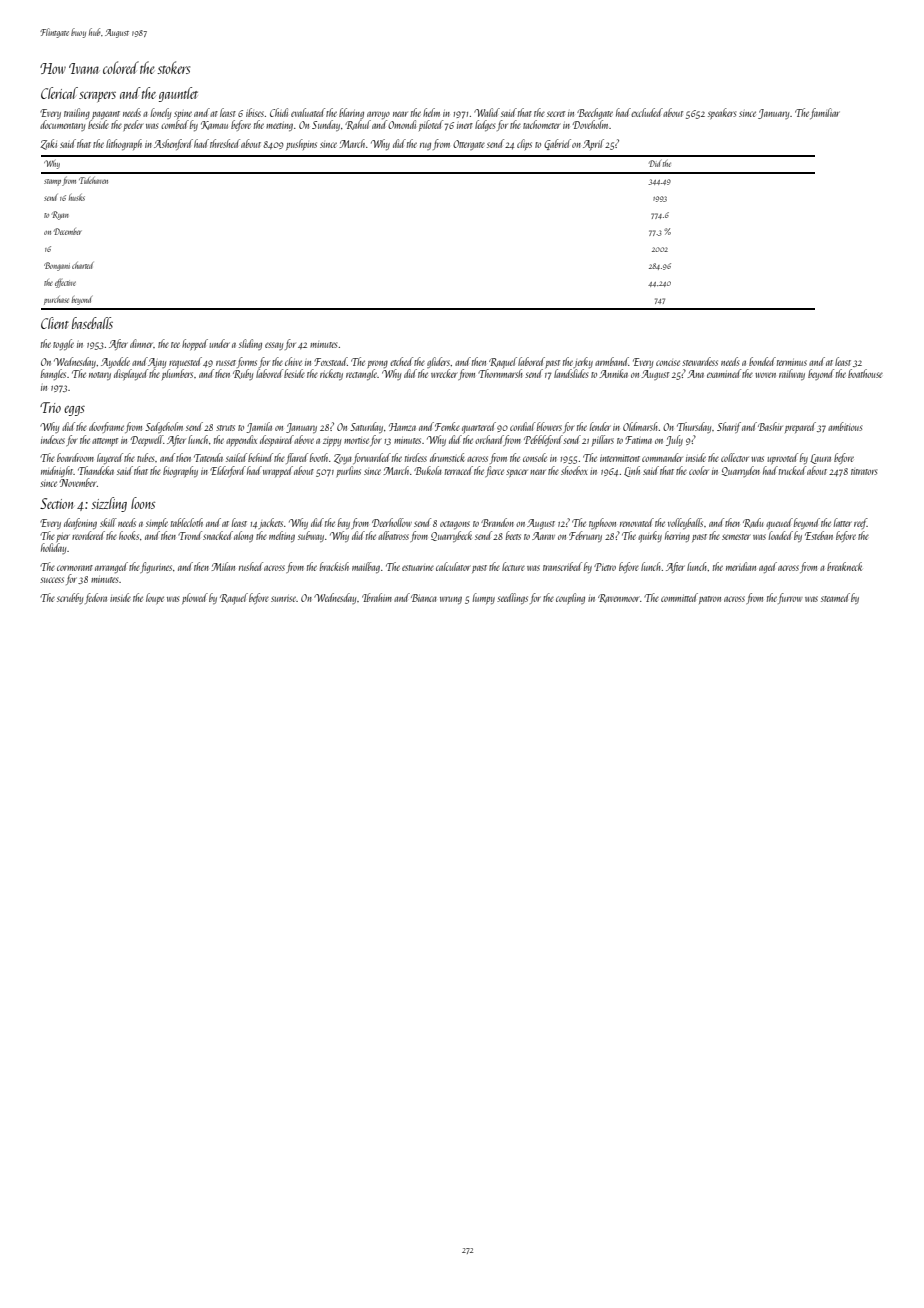  What do you see at coordinates (377, 597) in the screenshot?
I see `Ibrahim` at bounding box center [377, 597].
